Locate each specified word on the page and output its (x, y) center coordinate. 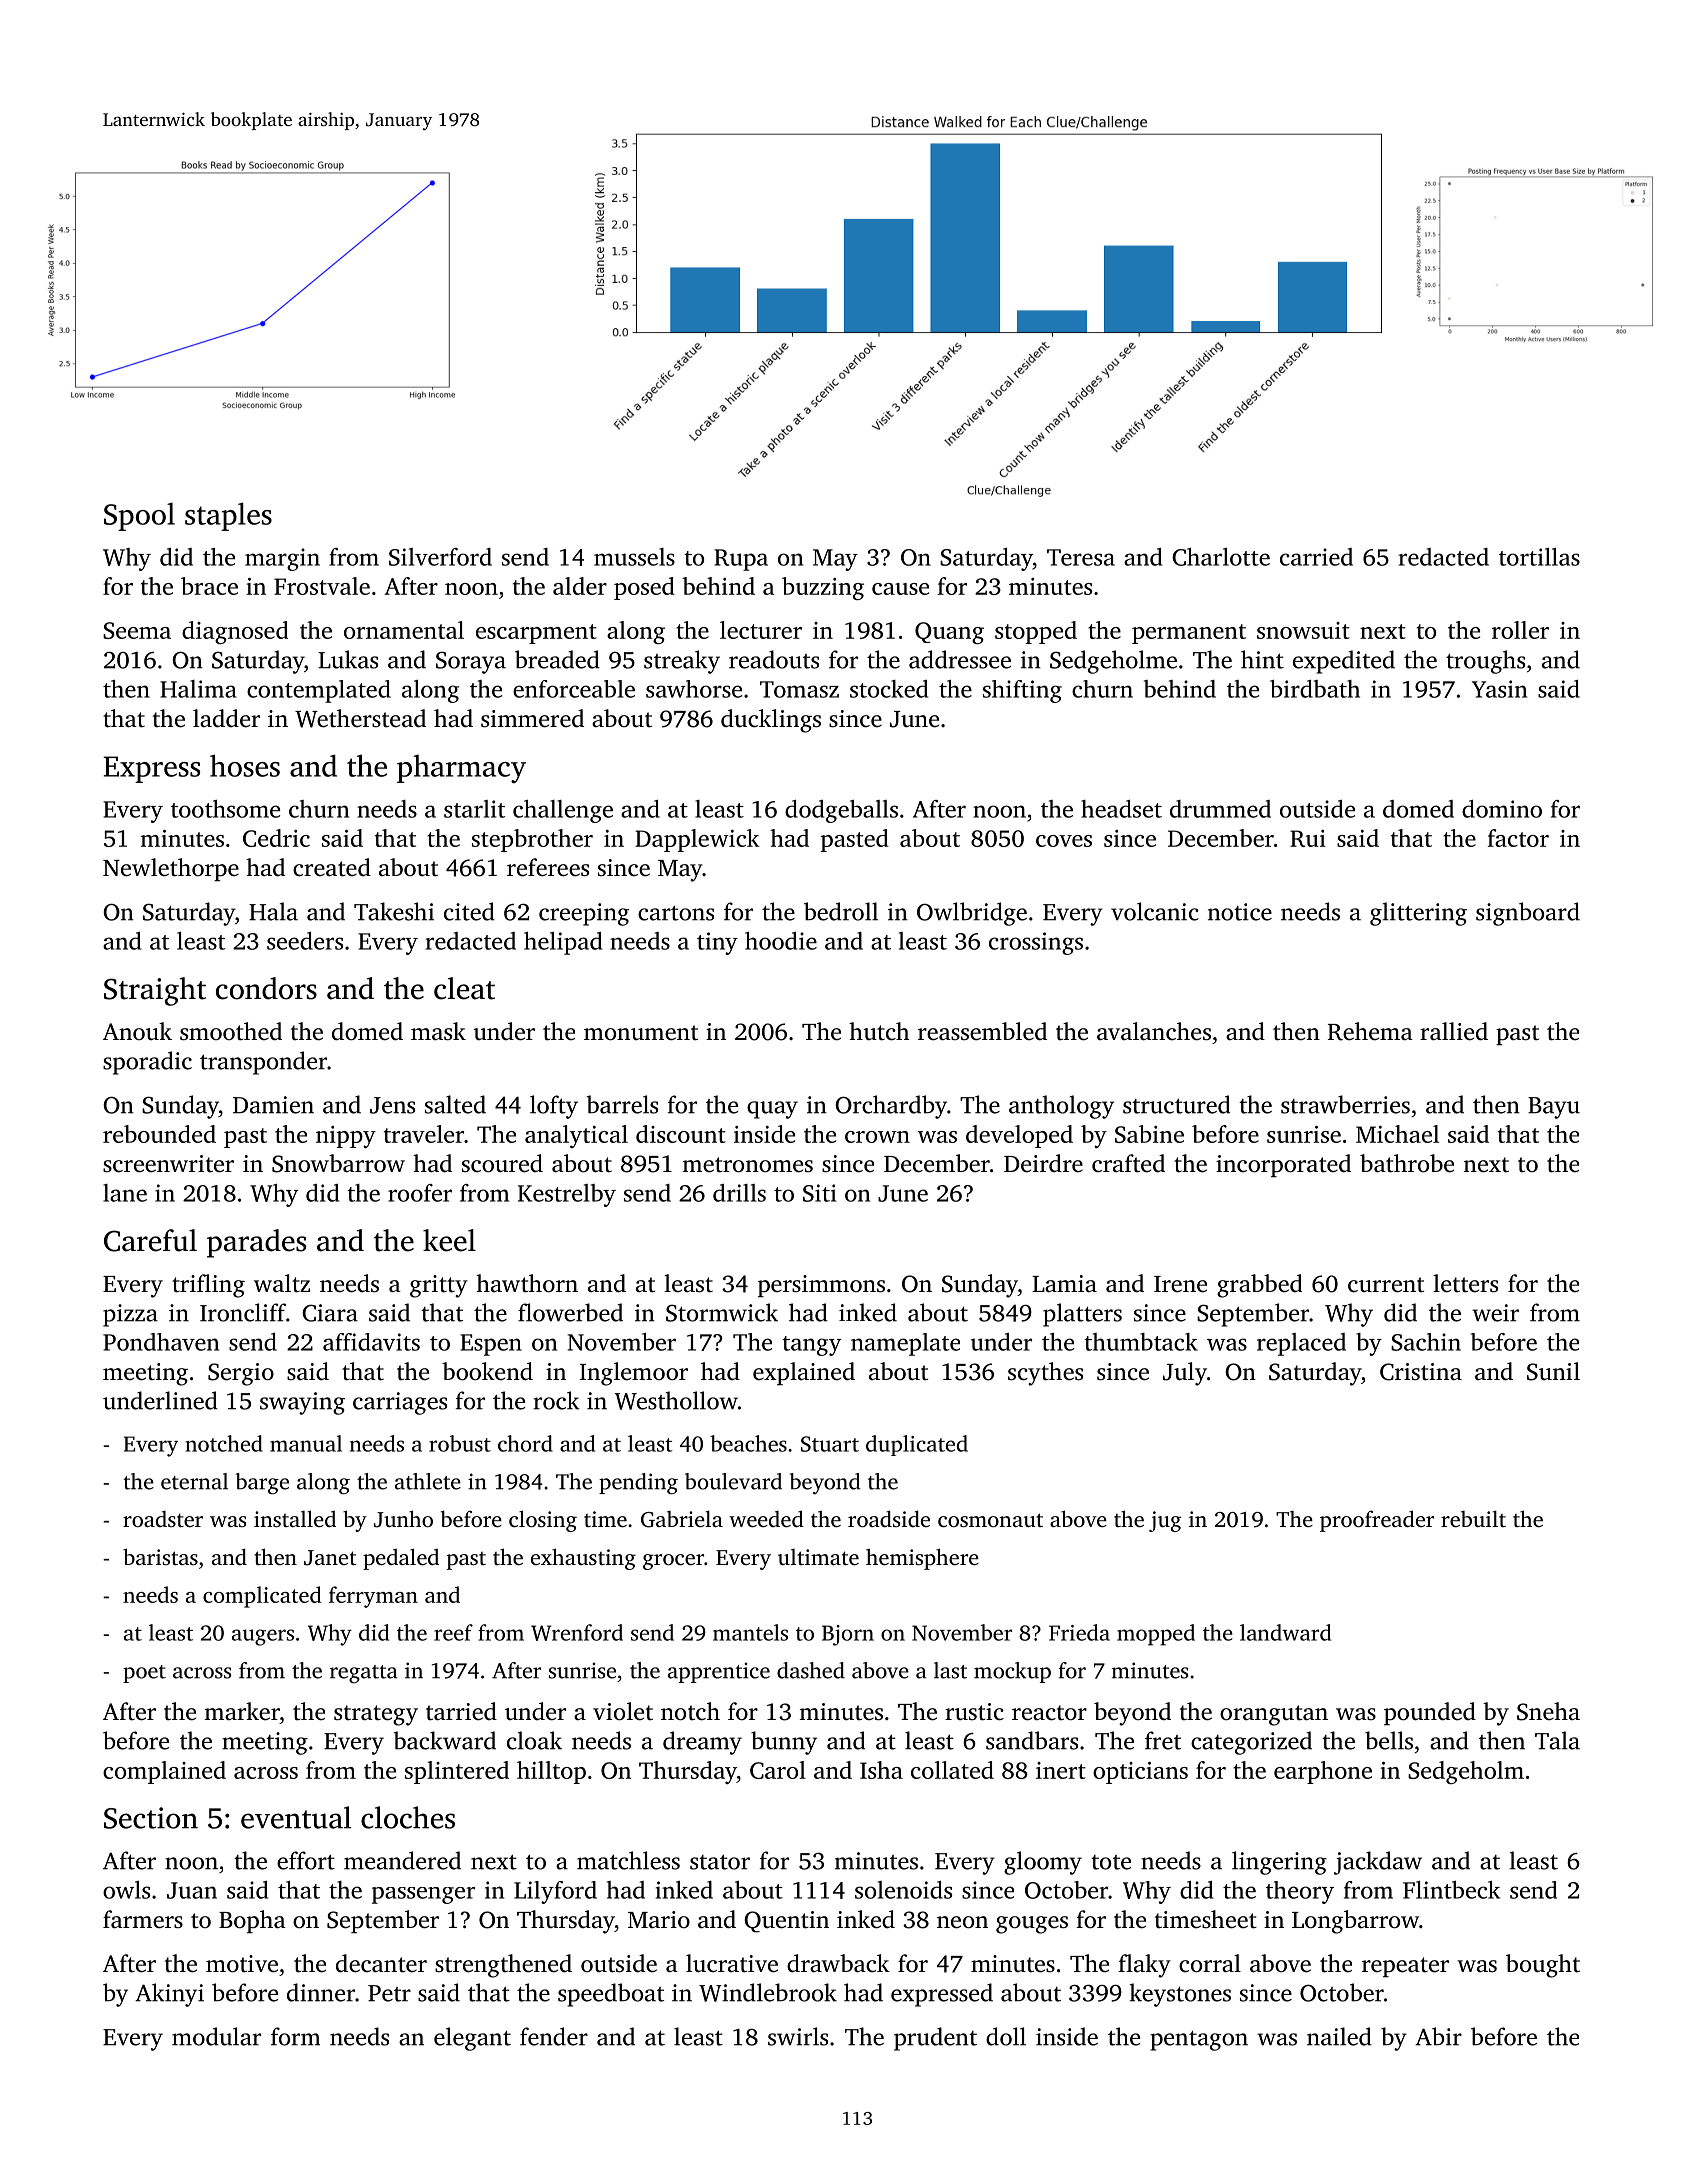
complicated (262, 1597)
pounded (1430, 1713)
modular (216, 2036)
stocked (889, 689)
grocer (673, 1562)
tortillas (1539, 557)
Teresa (1081, 557)
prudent (935, 2039)
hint (1262, 659)
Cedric (276, 838)
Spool (139, 516)
